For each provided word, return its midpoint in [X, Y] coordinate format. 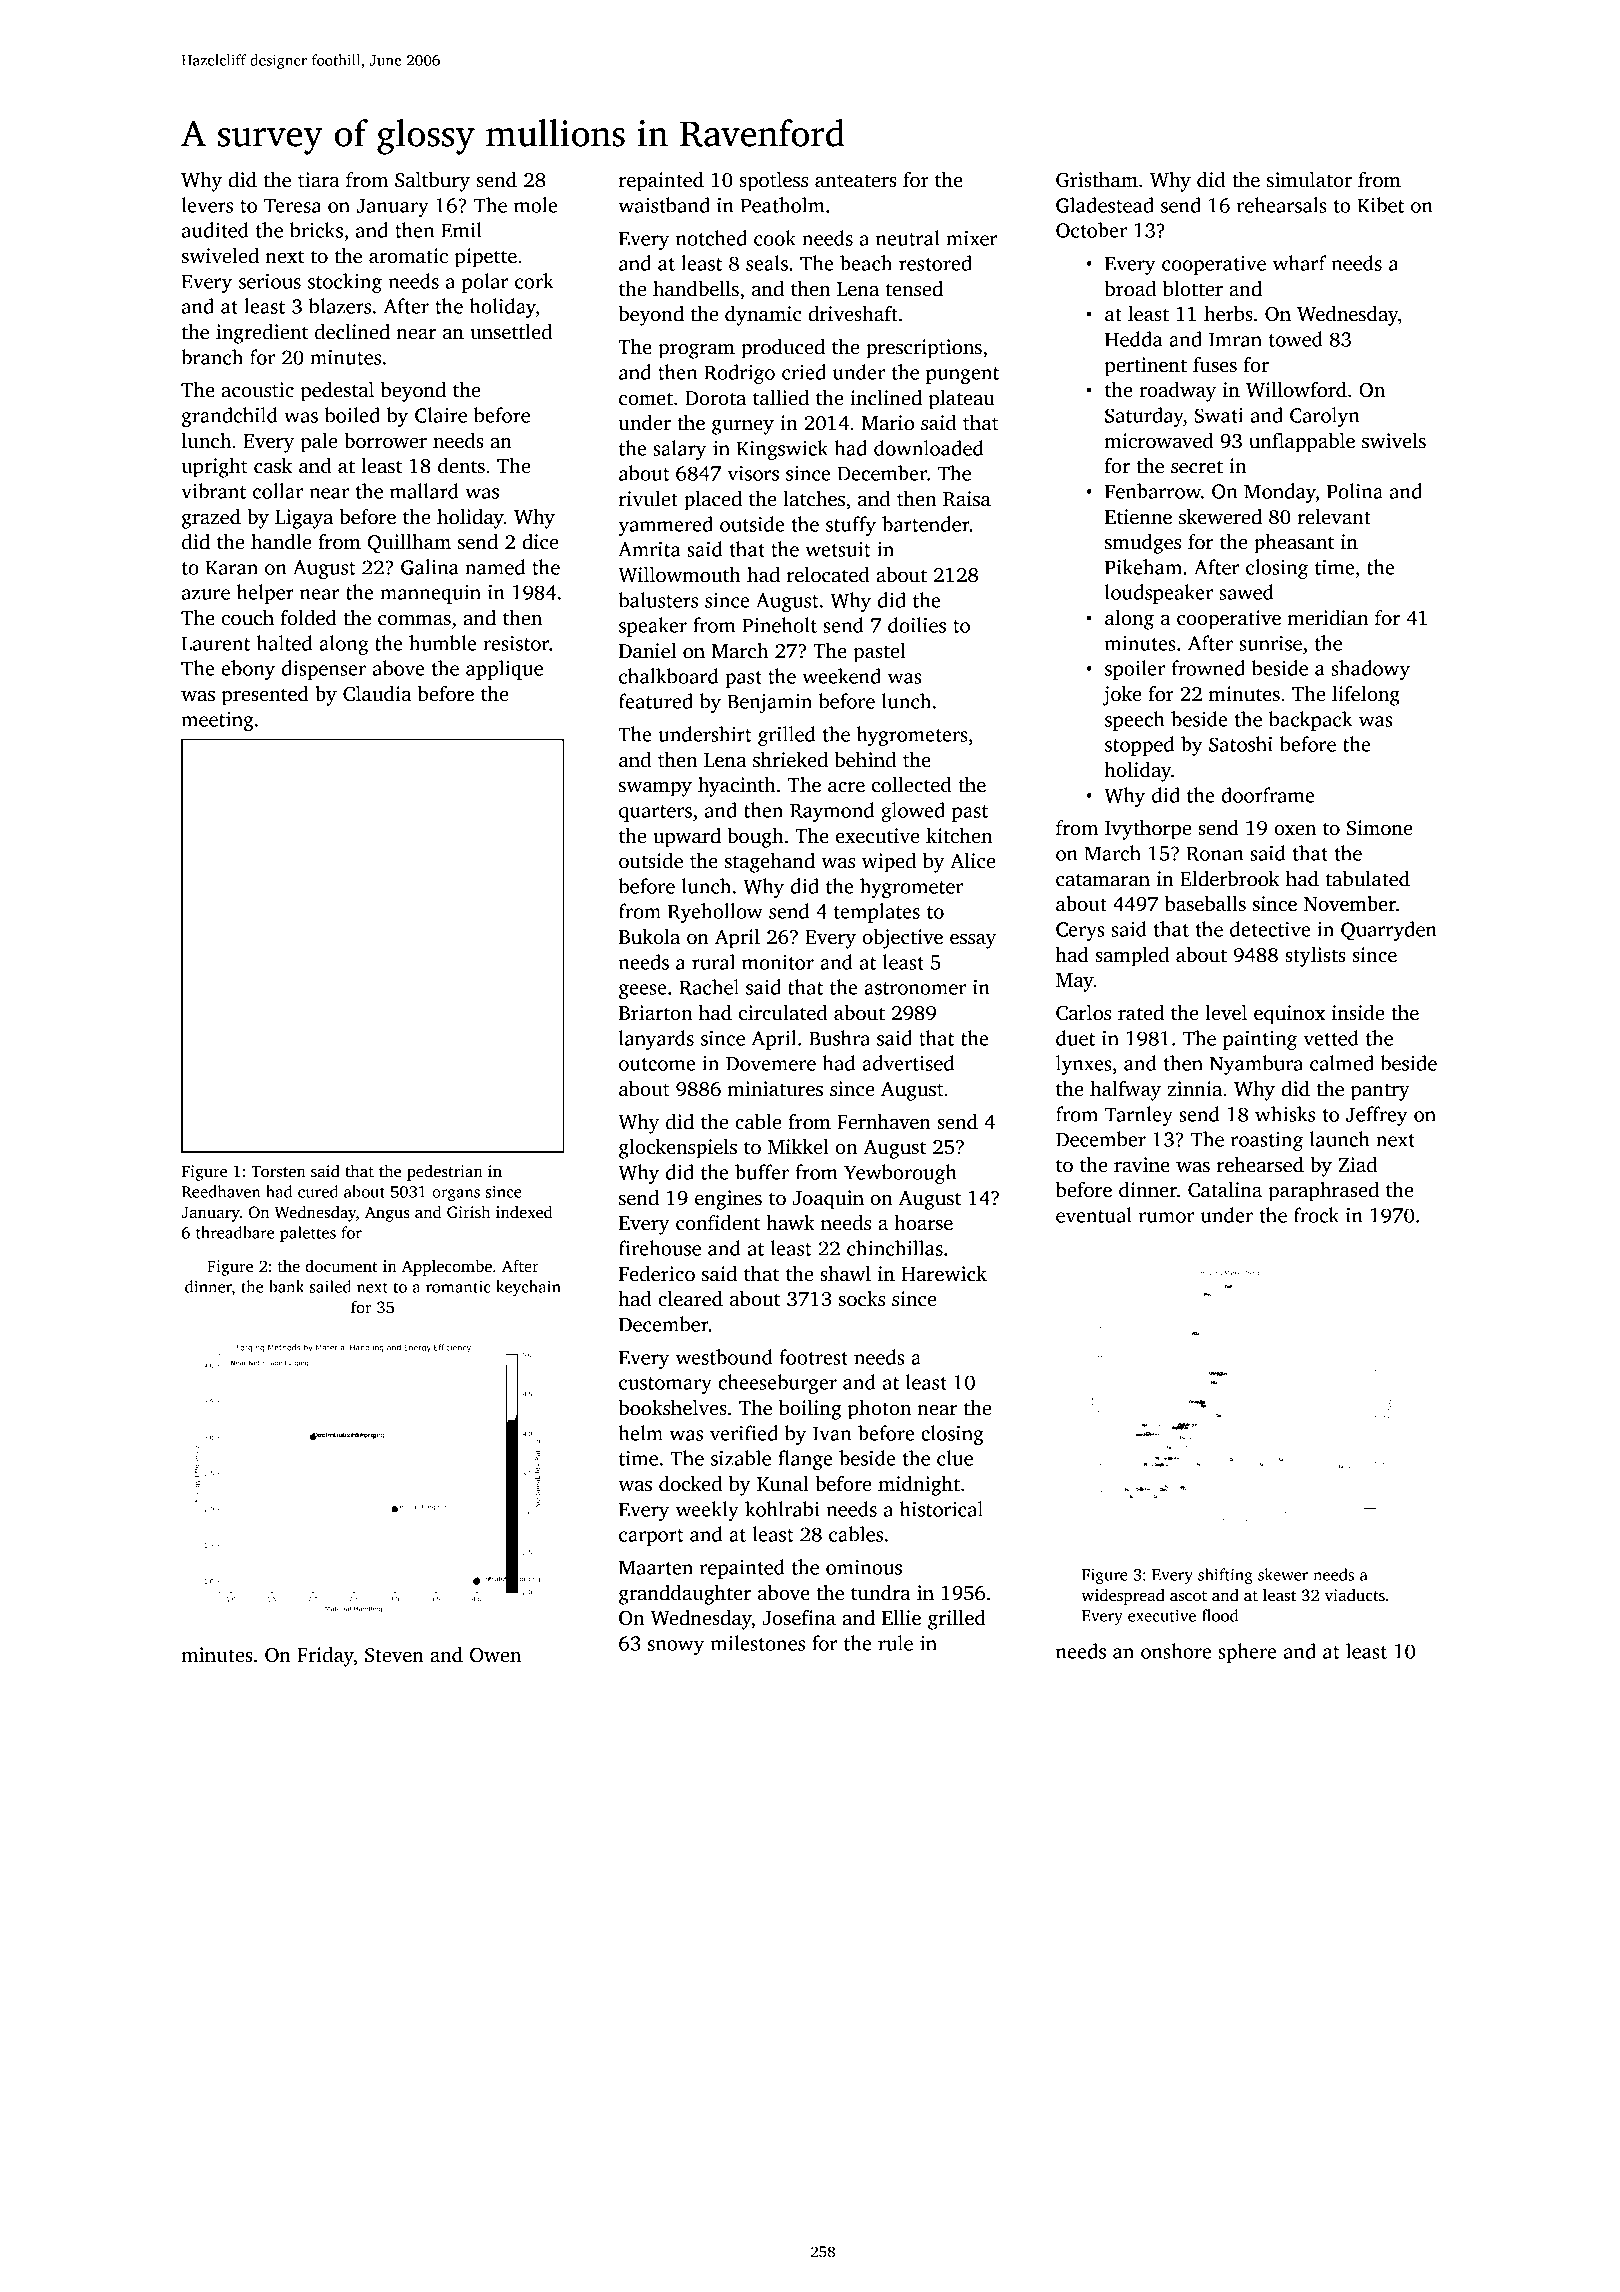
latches [814, 499]
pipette [486, 258]
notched [711, 238]
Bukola [649, 937]
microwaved [1159, 441]
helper [265, 594]
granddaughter [685, 1595]
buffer [762, 1172]
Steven [394, 1655]
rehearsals [1282, 205]
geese [643, 991]
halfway [1125, 1091]
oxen [1295, 830]
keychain [528, 1288]
